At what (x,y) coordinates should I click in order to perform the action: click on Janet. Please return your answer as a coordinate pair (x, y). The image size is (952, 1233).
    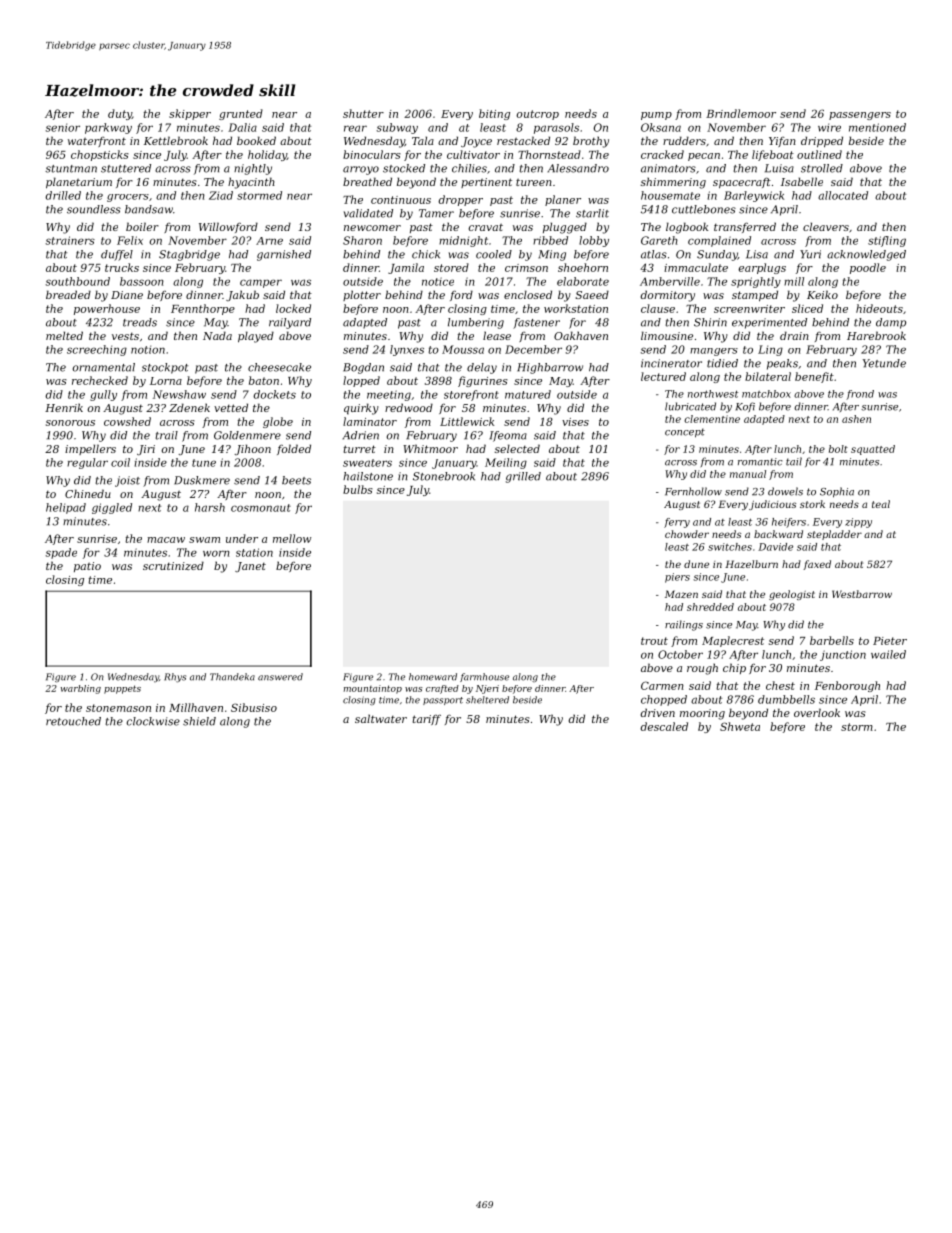
    Looking at the image, I should click on (250, 567).
